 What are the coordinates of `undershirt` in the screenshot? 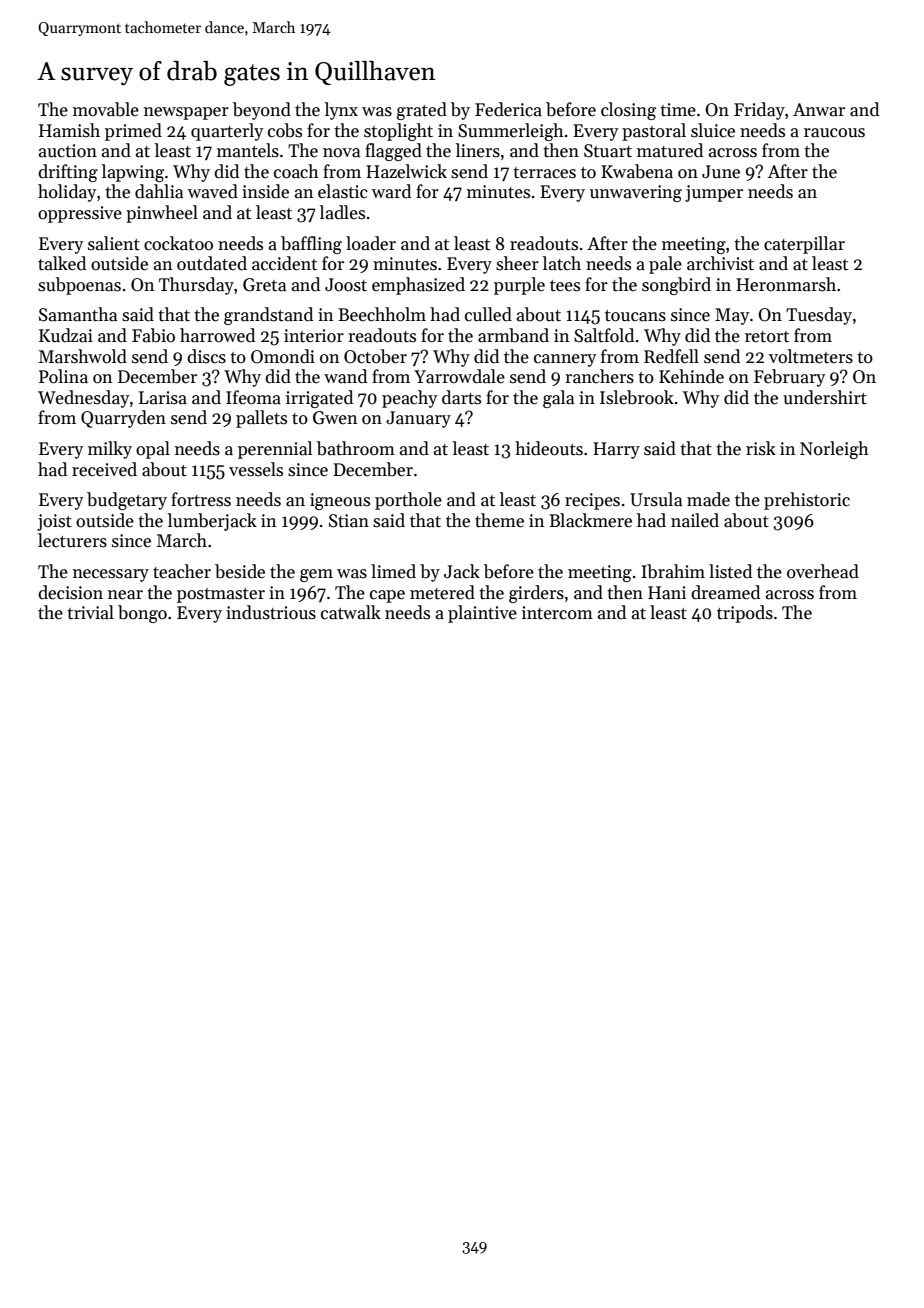 It's located at (825, 397).
